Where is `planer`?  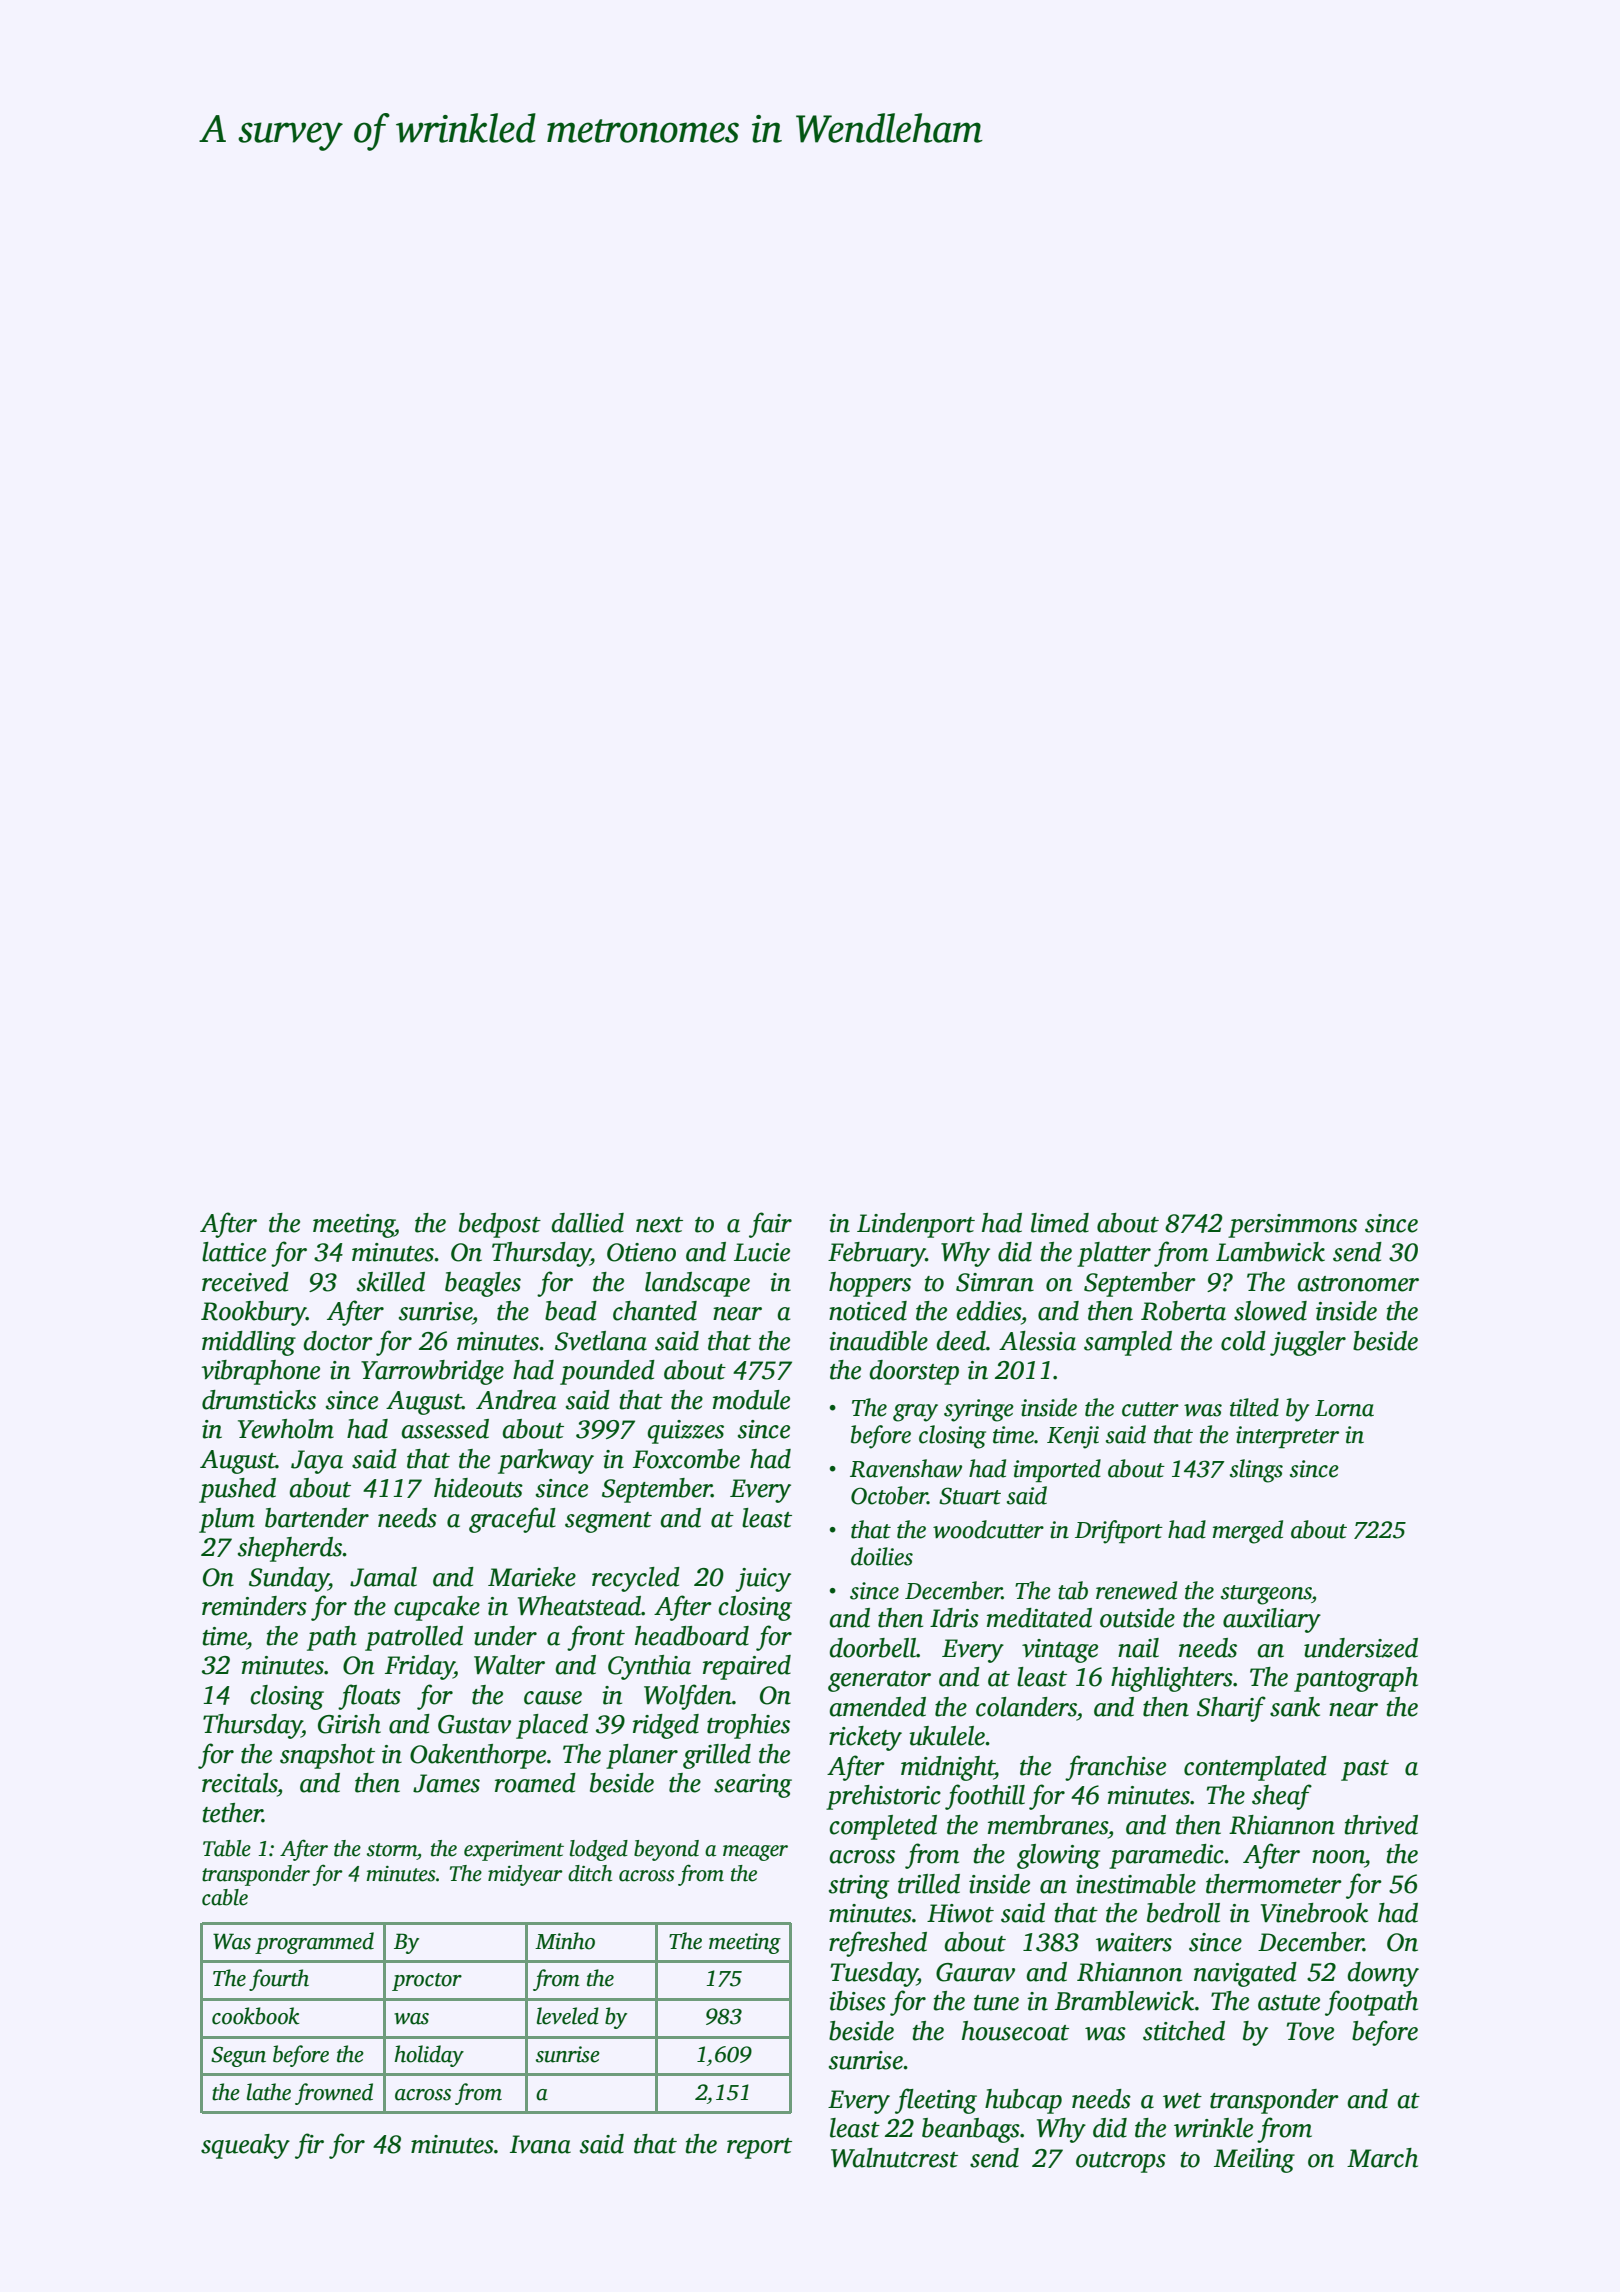
planer is located at coordinates (642, 1756).
